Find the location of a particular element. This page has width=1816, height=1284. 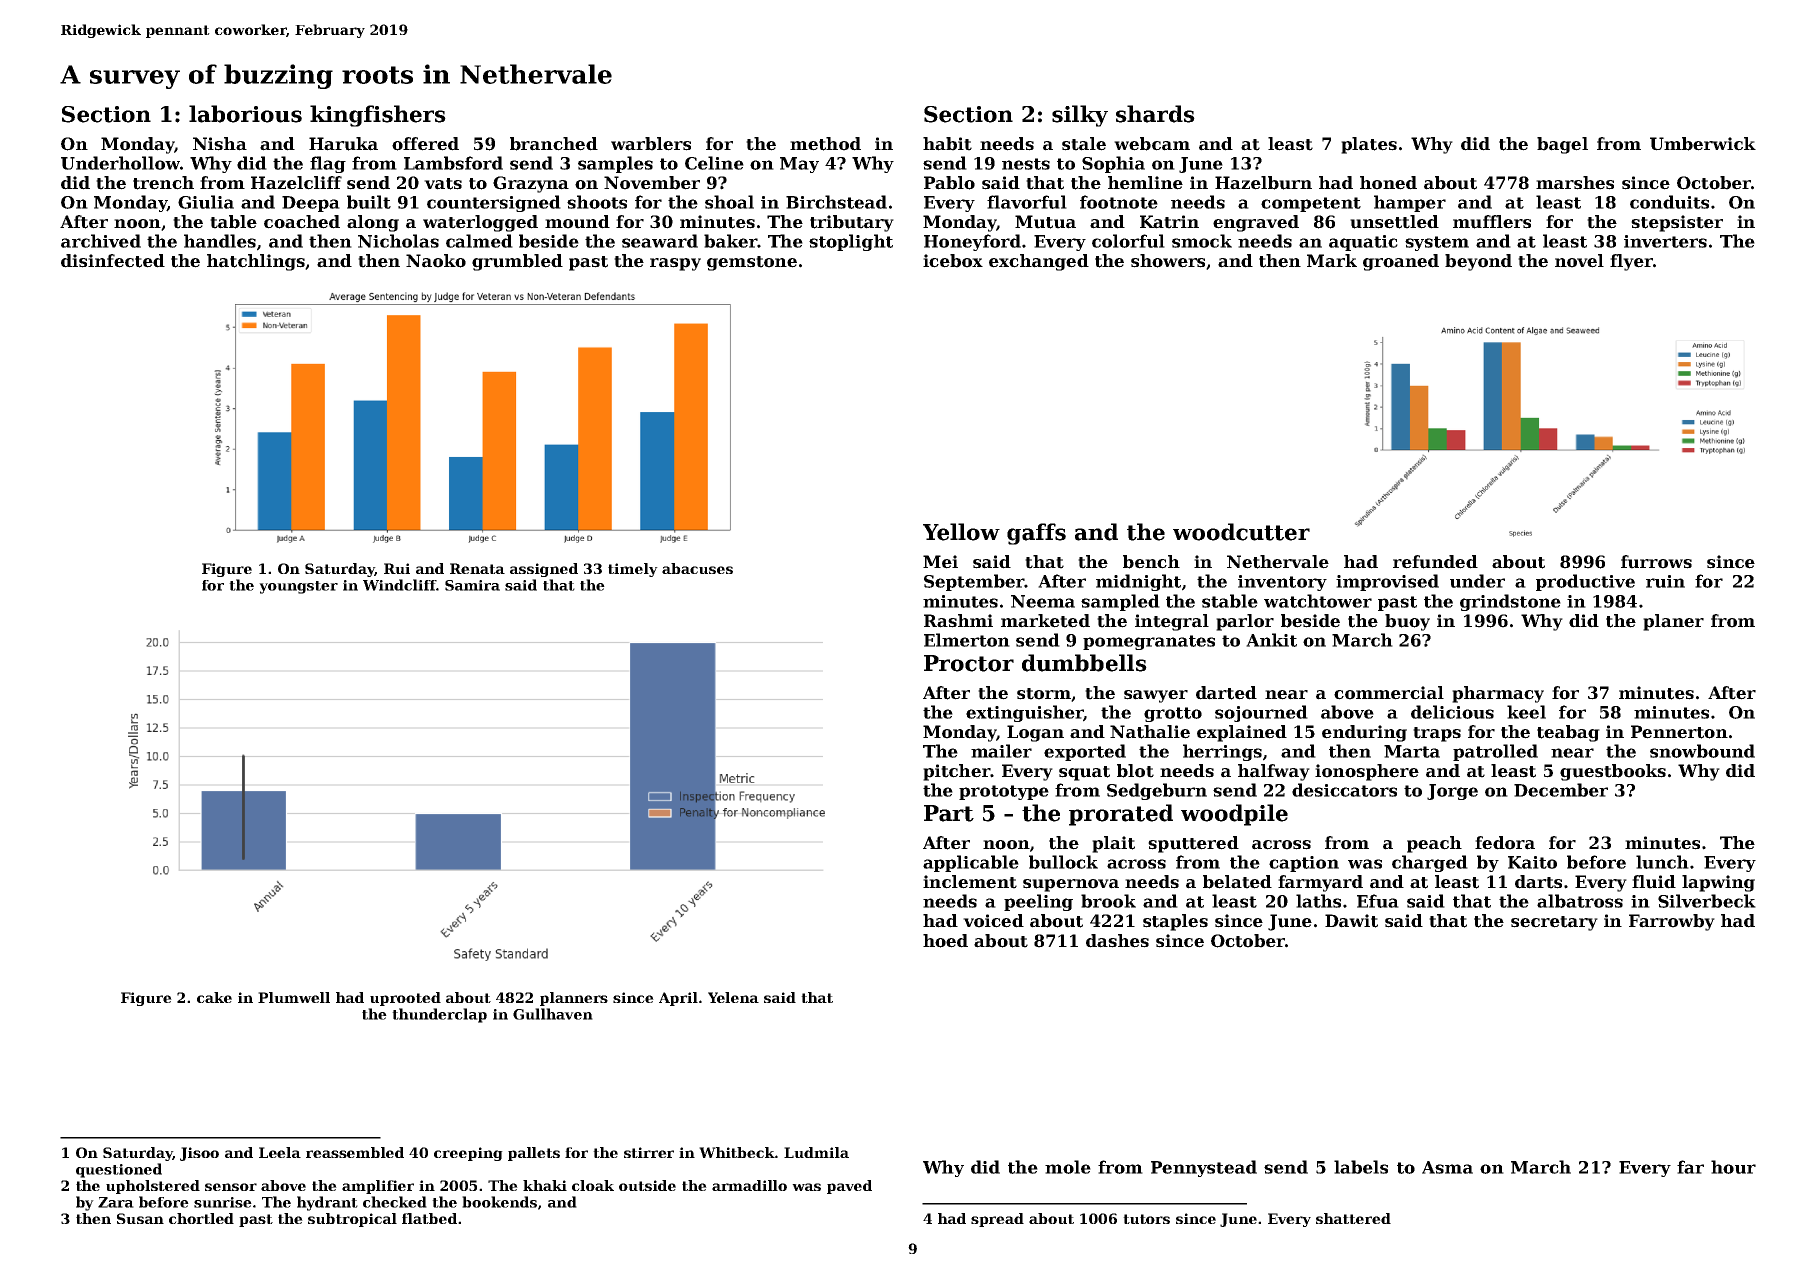

abacuses is located at coordinates (697, 568).
